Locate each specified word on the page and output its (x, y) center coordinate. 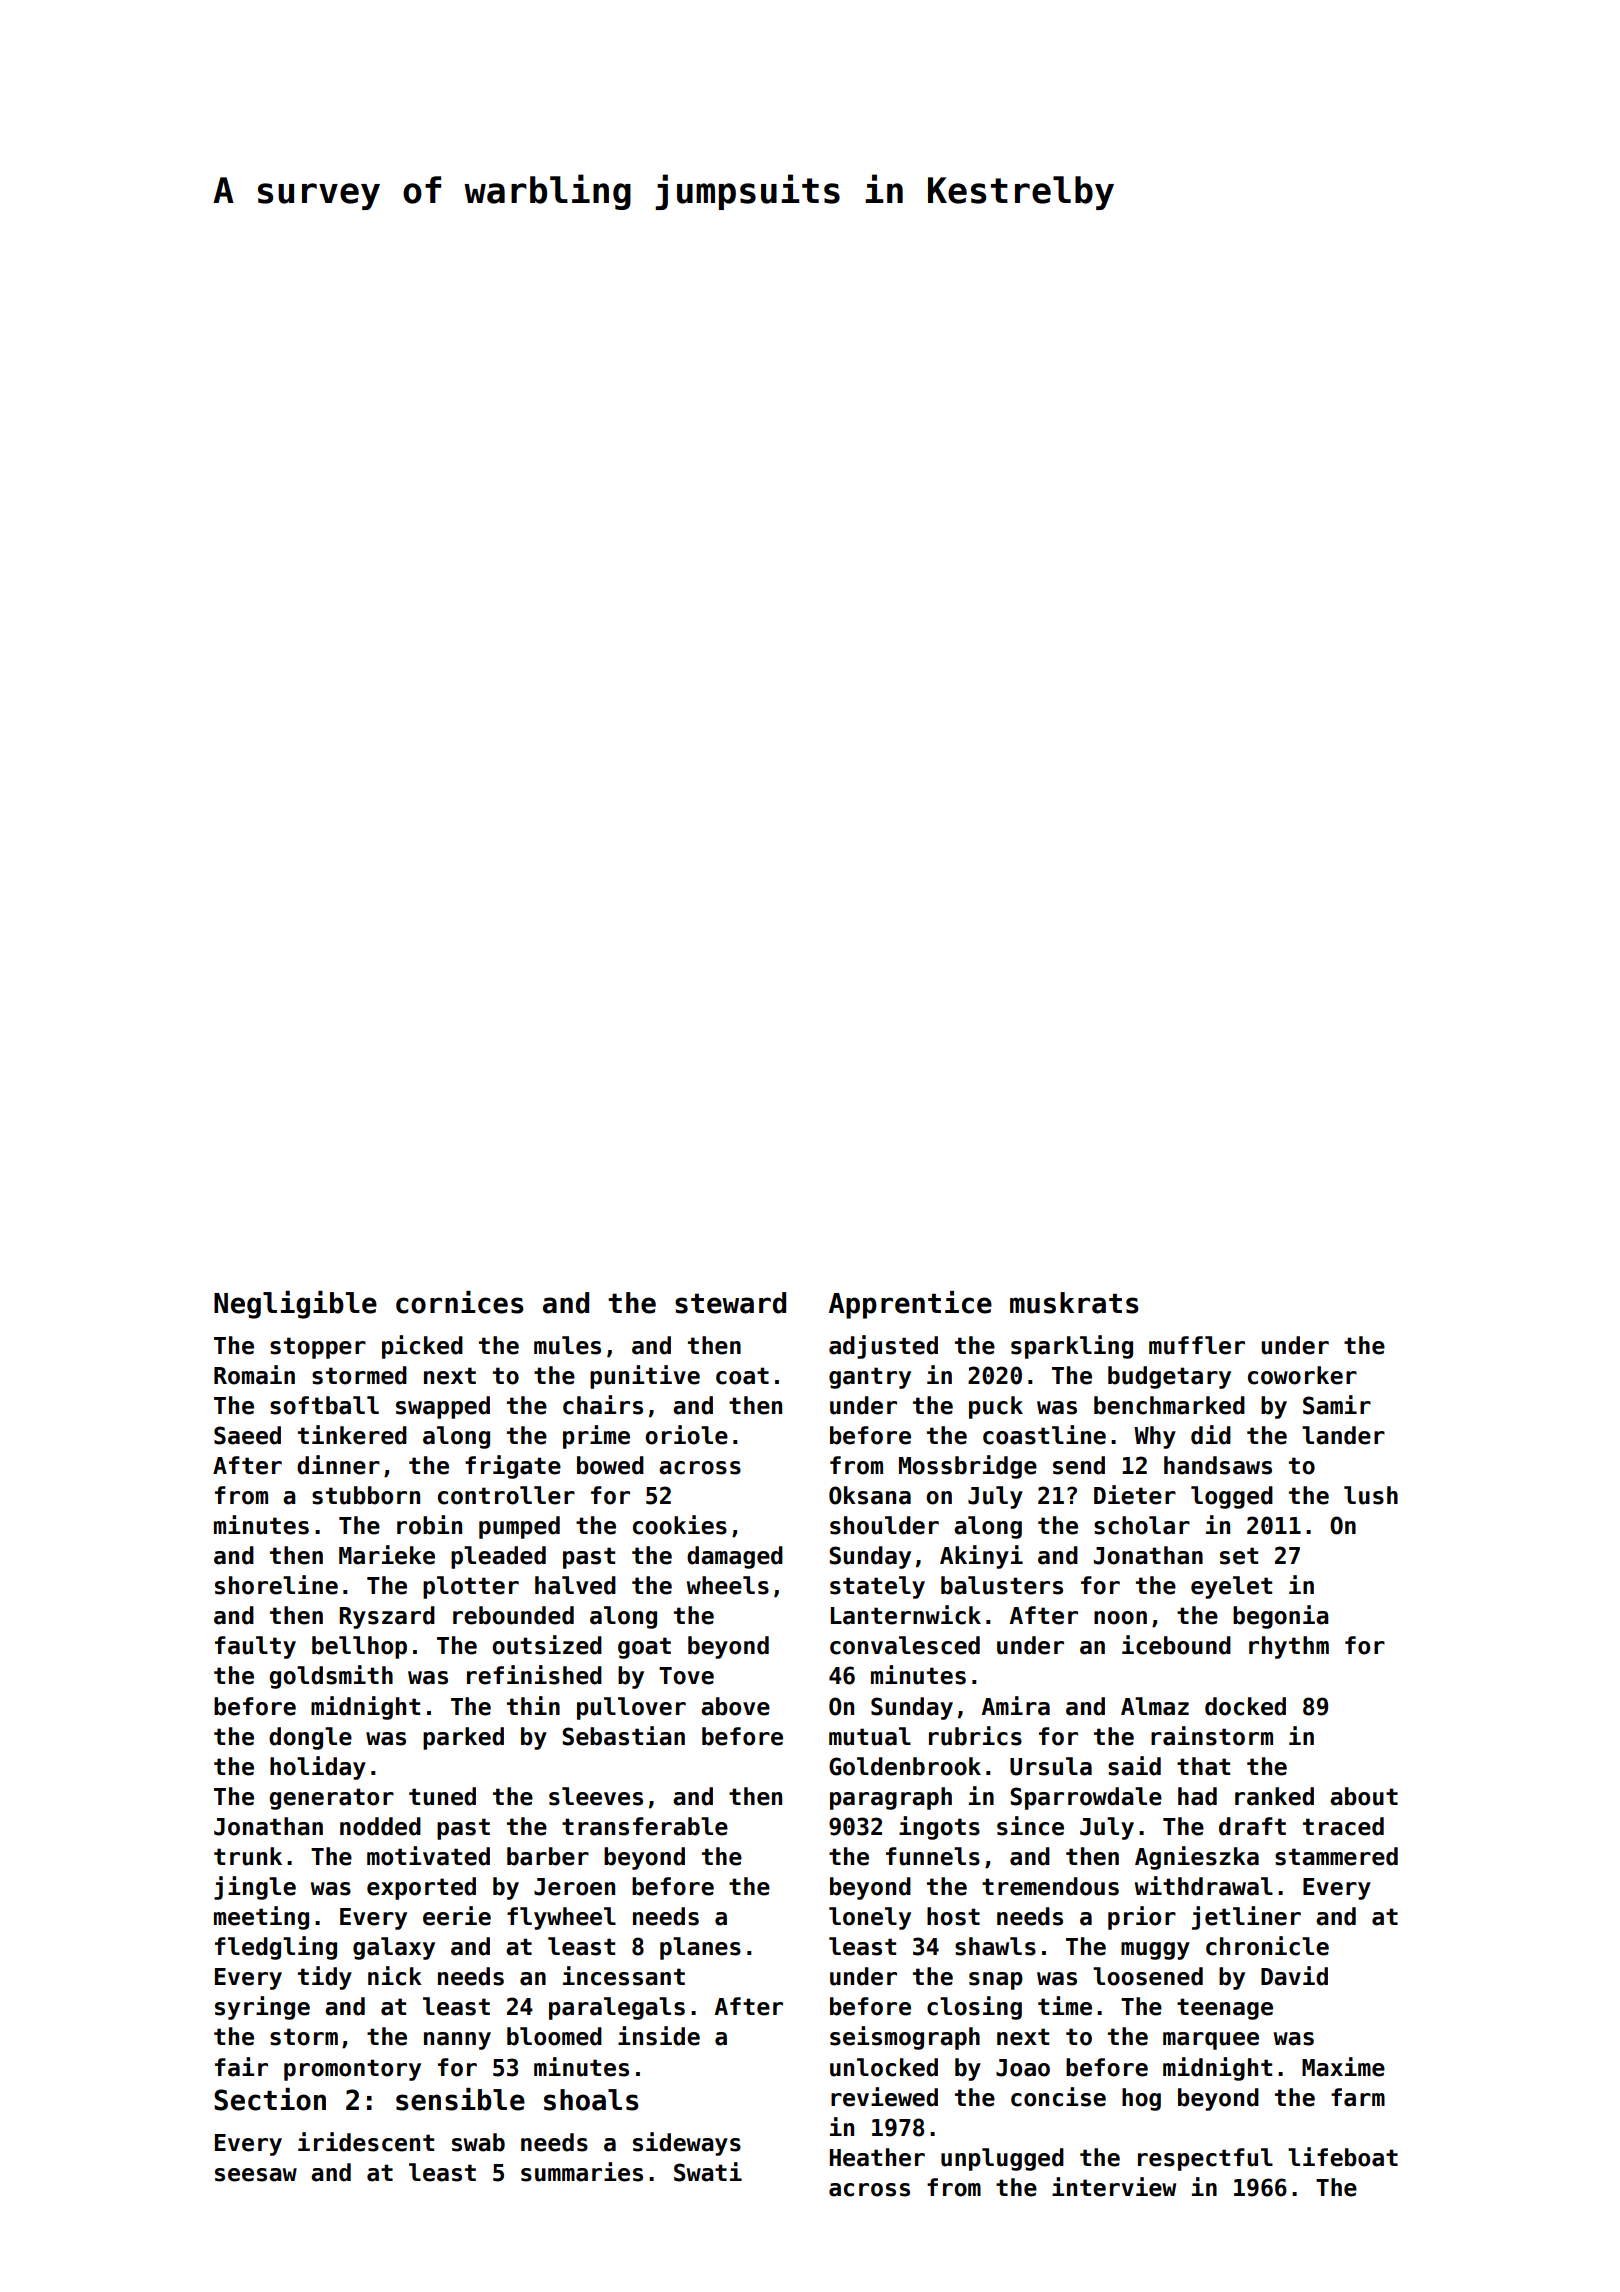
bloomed (554, 2036)
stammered (1336, 1856)
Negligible (295, 1305)
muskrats (1074, 1303)
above (735, 1706)
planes (700, 1948)
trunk (248, 1856)
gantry (870, 1378)
